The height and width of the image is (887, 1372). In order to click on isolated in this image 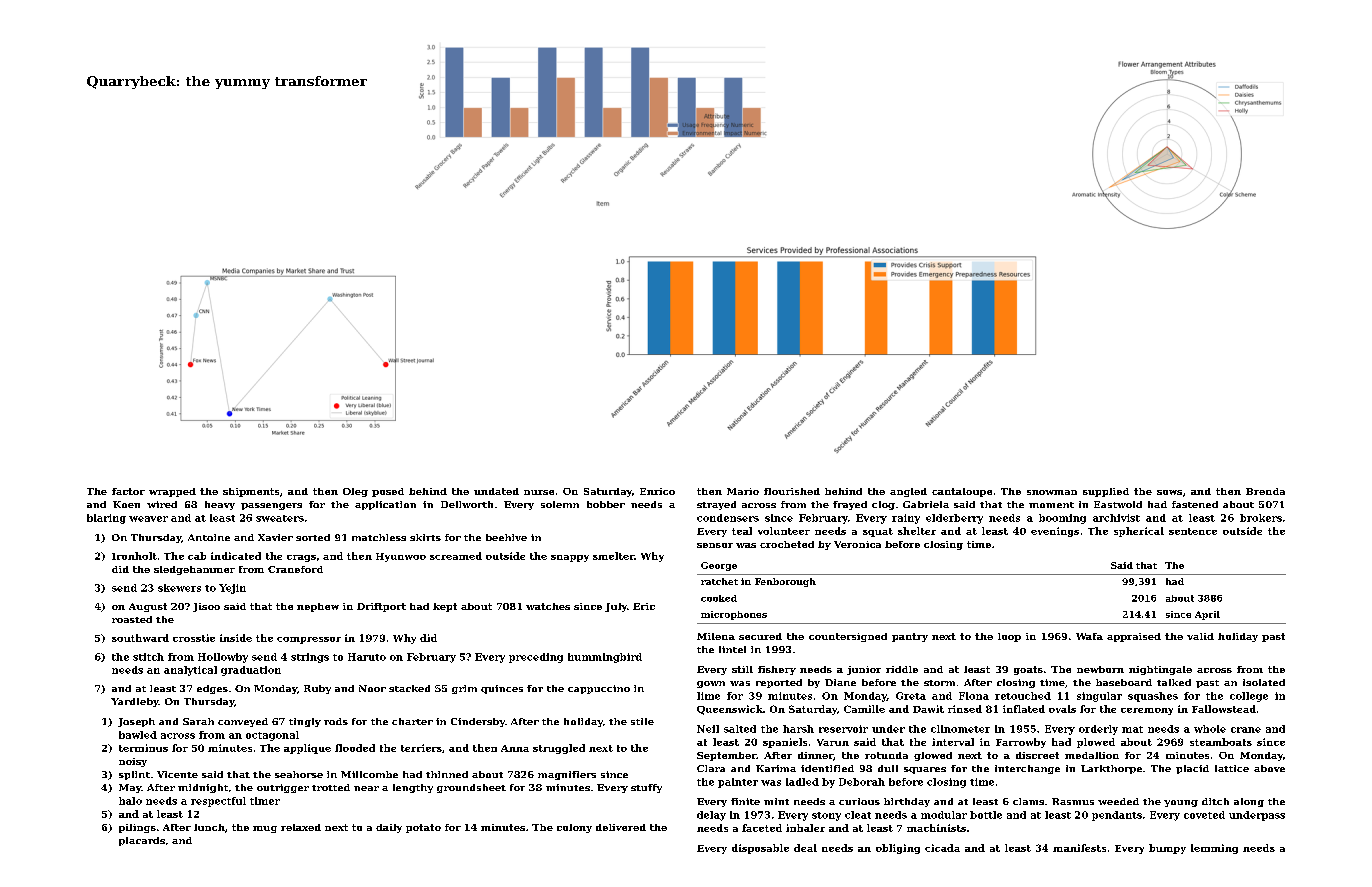, I will do `click(1264, 682)`.
